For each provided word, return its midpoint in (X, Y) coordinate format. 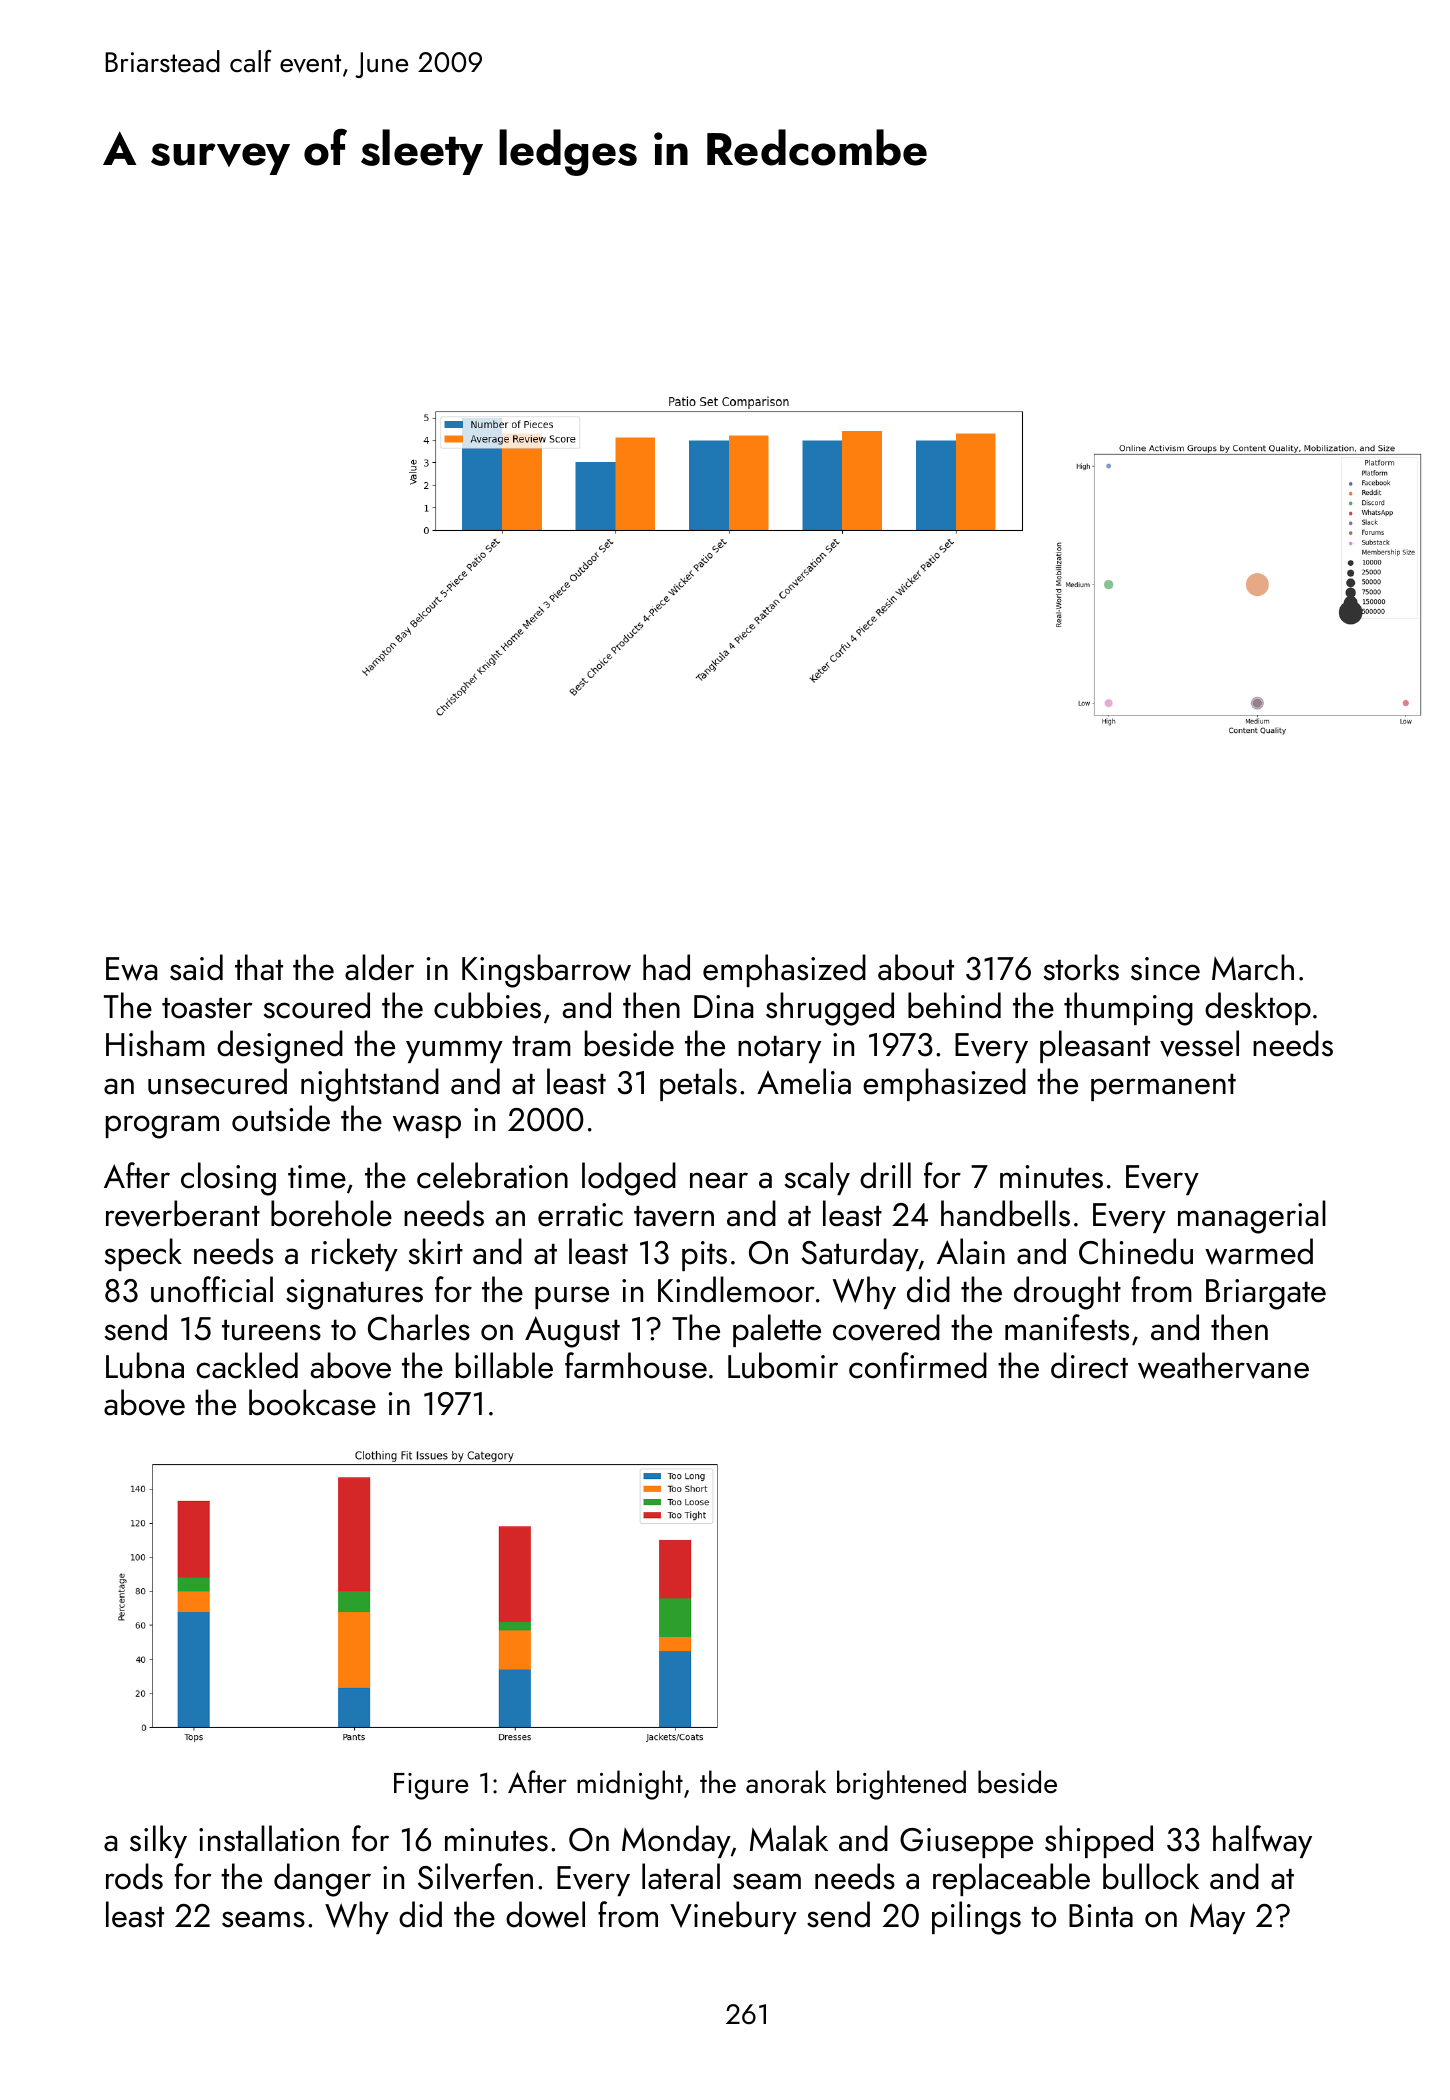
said (196, 967)
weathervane (1223, 1365)
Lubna (145, 1365)
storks (1081, 967)
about (916, 967)
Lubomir (783, 1365)
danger (322, 1880)
